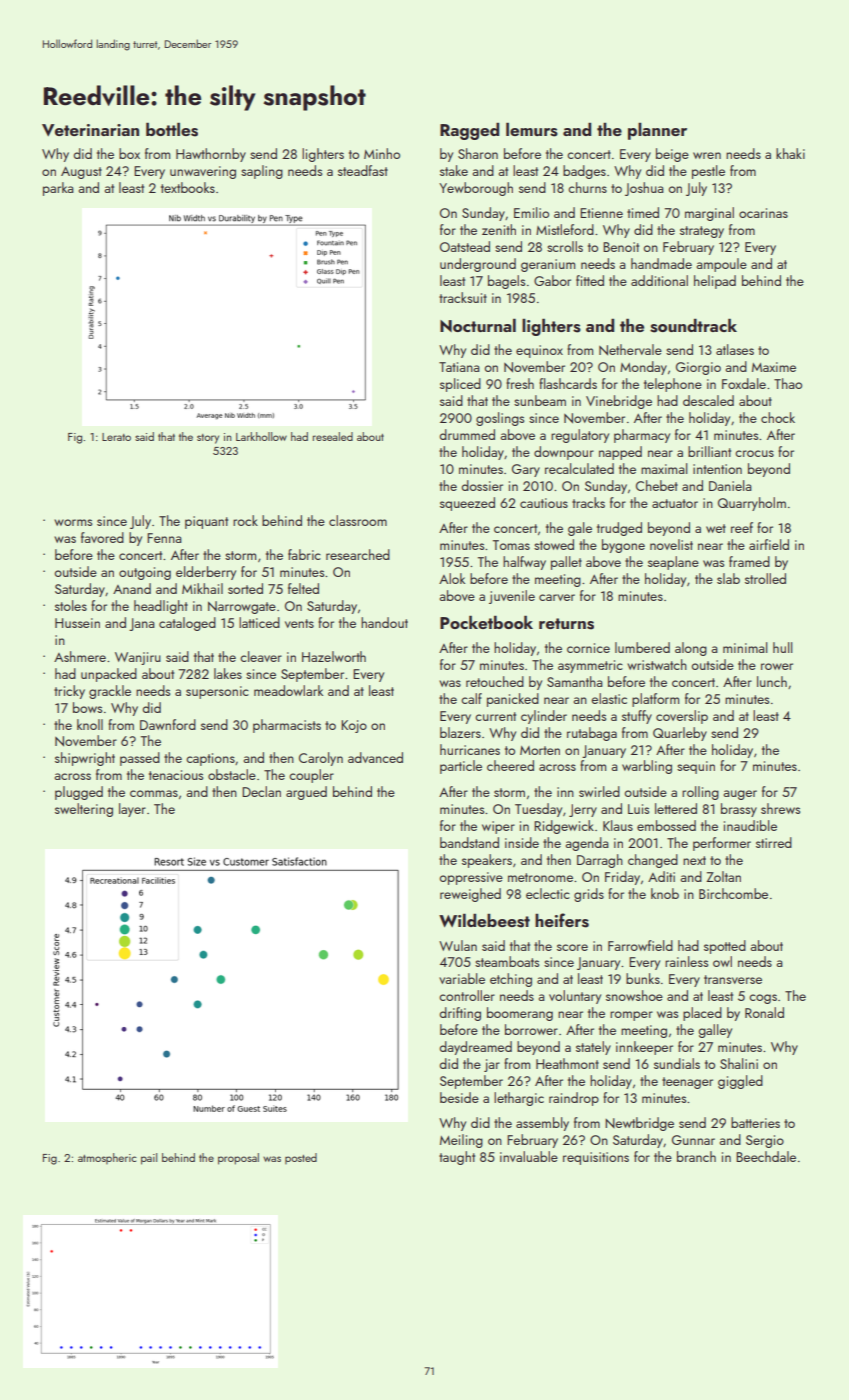 Image resolution: width=849 pixels, height=1400 pixels. I want to click on sweltering, so click(84, 810).
